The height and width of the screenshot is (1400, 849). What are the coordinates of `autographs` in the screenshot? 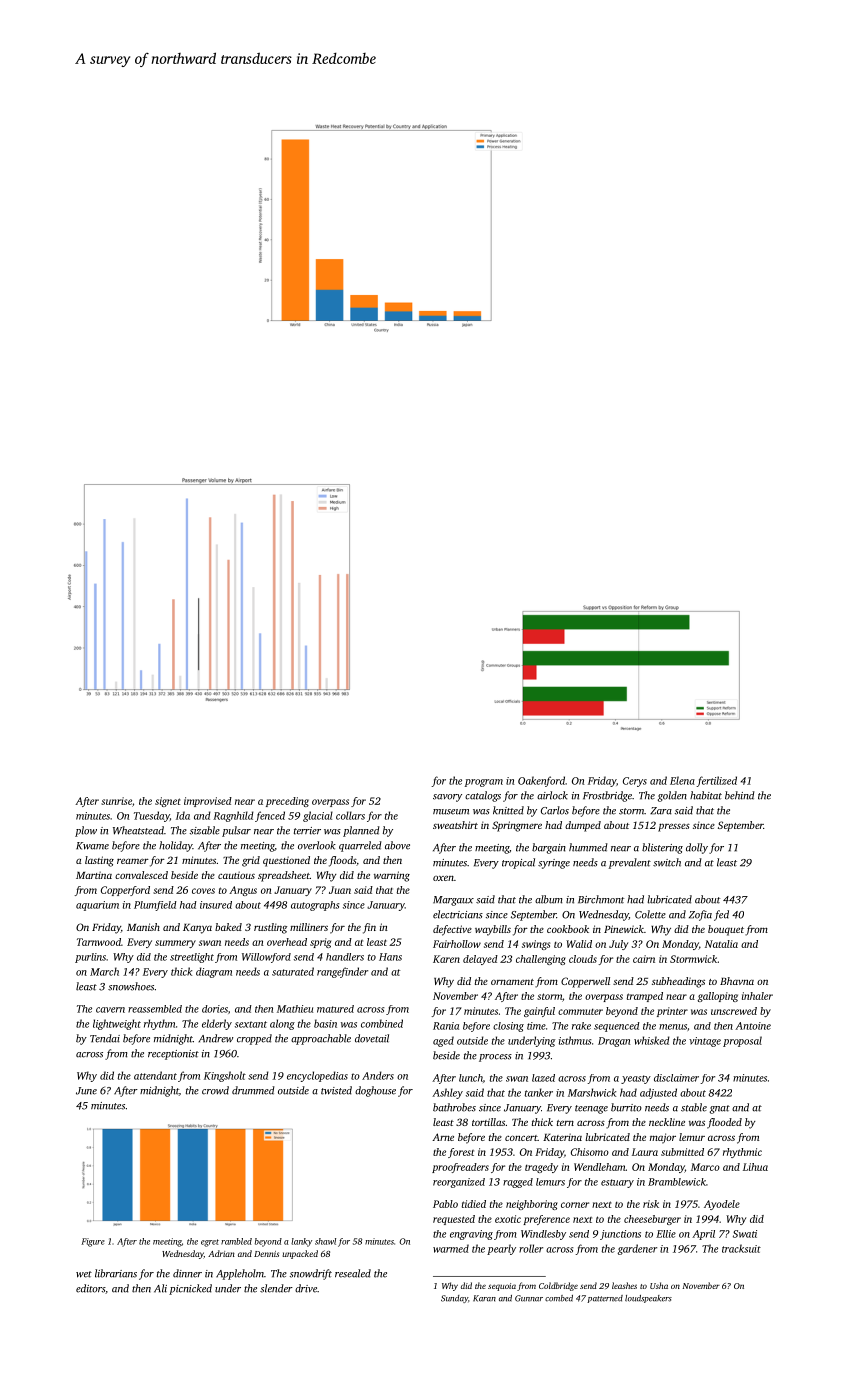 It's located at (315, 906).
